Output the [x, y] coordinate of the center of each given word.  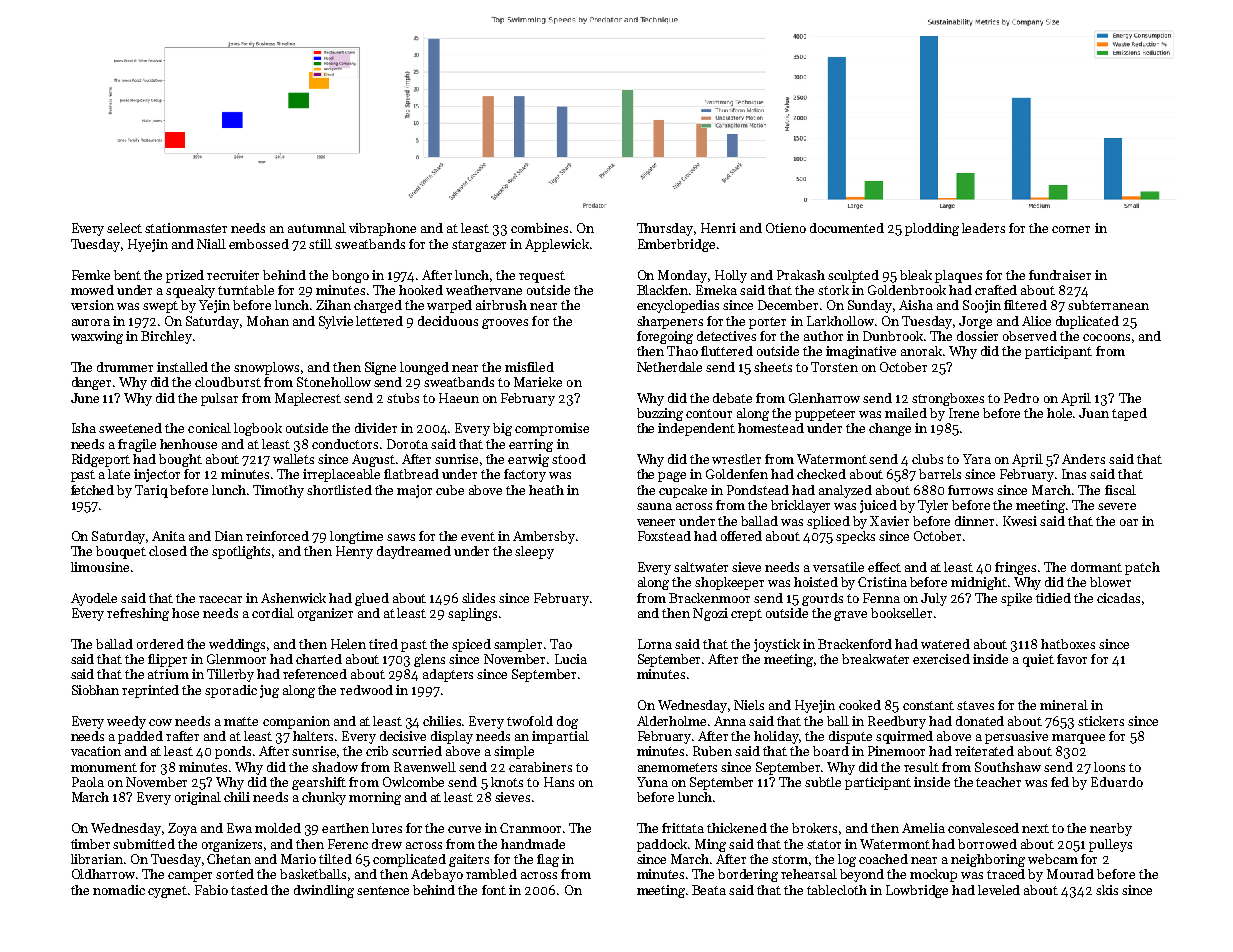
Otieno [786, 228]
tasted [249, 890]
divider [376, 428]
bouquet [121, 552]
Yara [977, 459]
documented [847, 228]
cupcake [683, 491]
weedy [126, 722]
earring [531, 445]
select [124, 228]
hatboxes [1068, 644]
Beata [709, 890]
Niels [749, 705]
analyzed [845, 491]
